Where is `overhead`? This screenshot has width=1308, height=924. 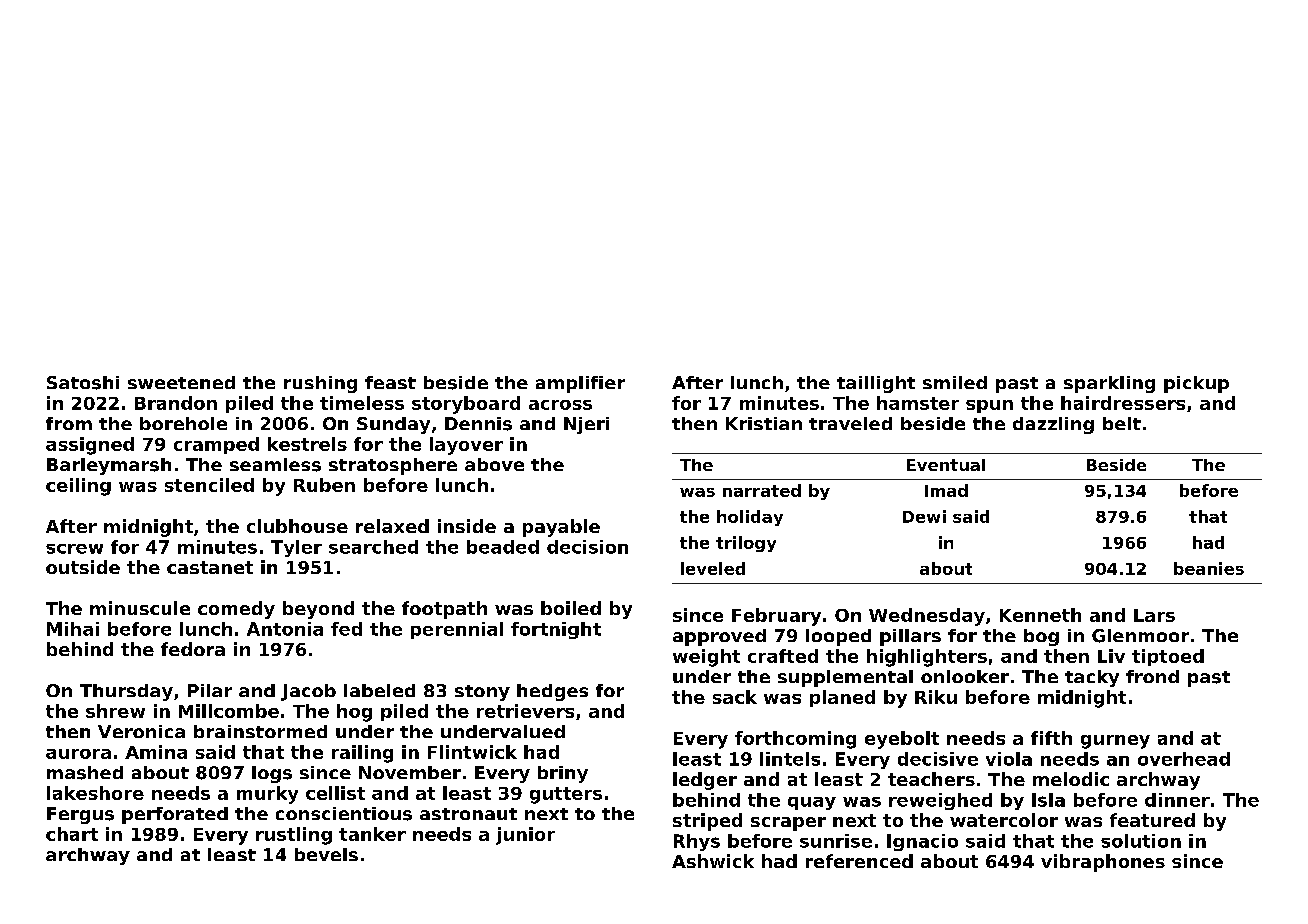 overhead is located at coordinates (1184, 759).
